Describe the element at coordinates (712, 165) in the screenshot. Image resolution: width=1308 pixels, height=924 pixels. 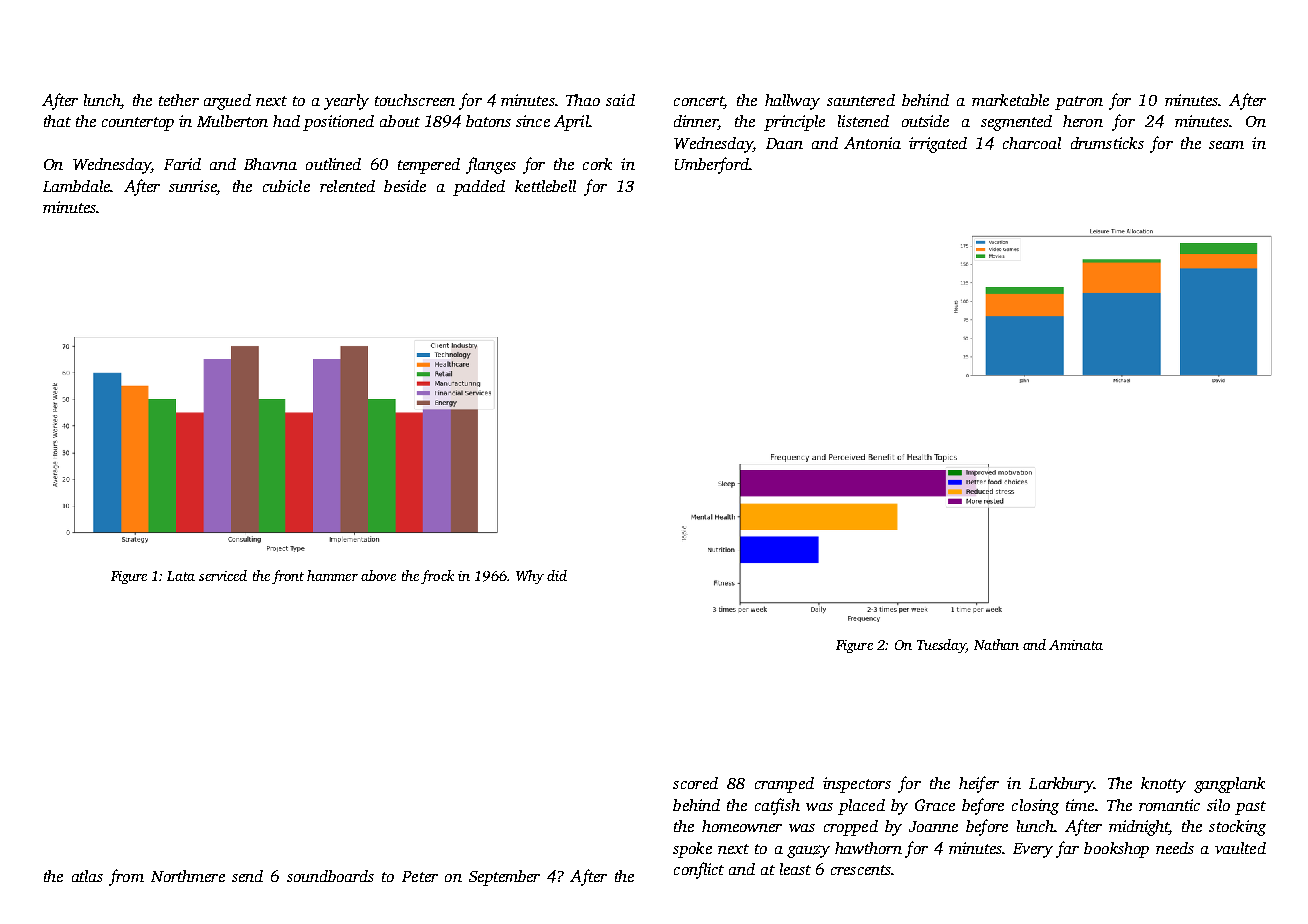
I see `Umberford` at that location.
